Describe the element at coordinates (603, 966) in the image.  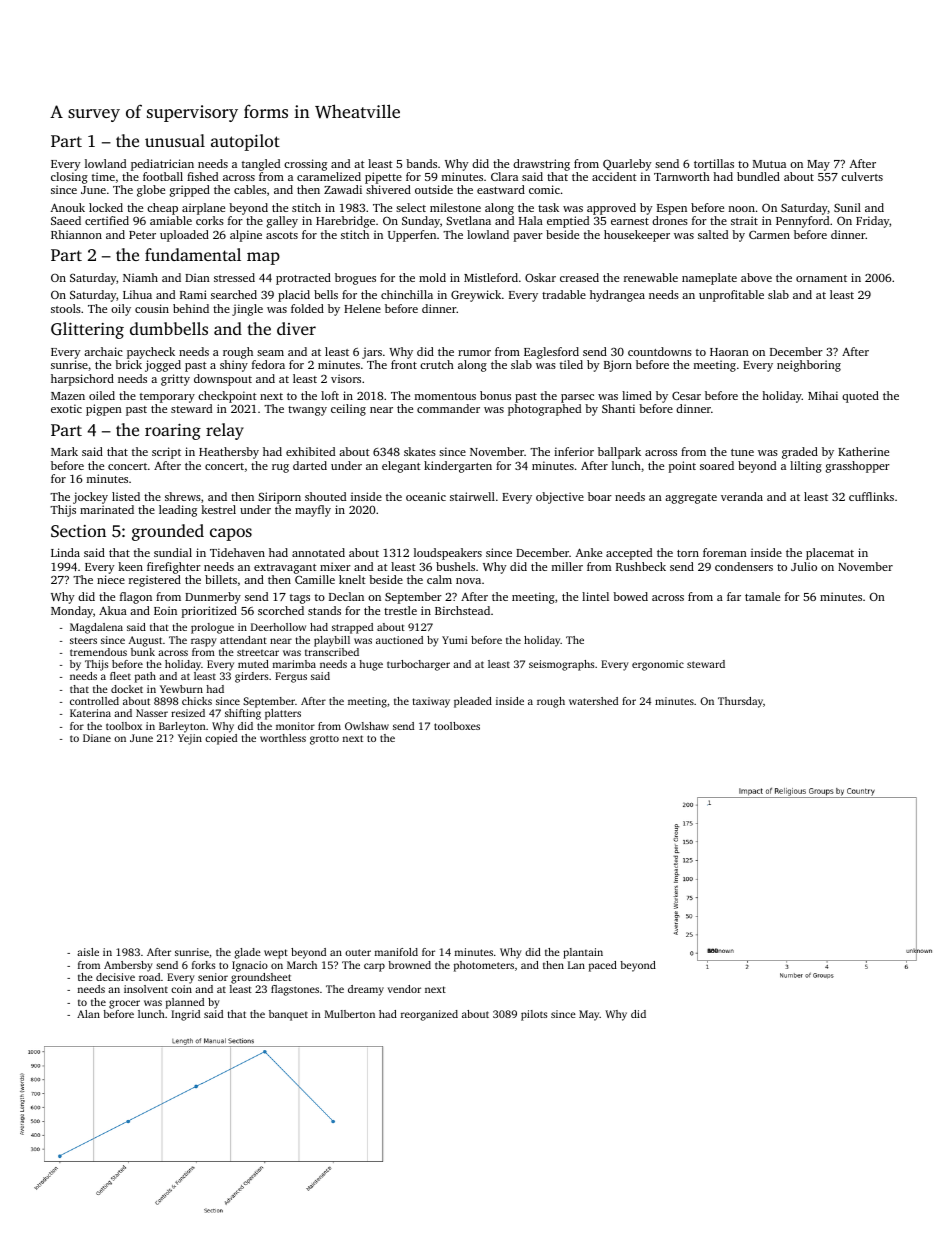
I see `paced` at that location.
